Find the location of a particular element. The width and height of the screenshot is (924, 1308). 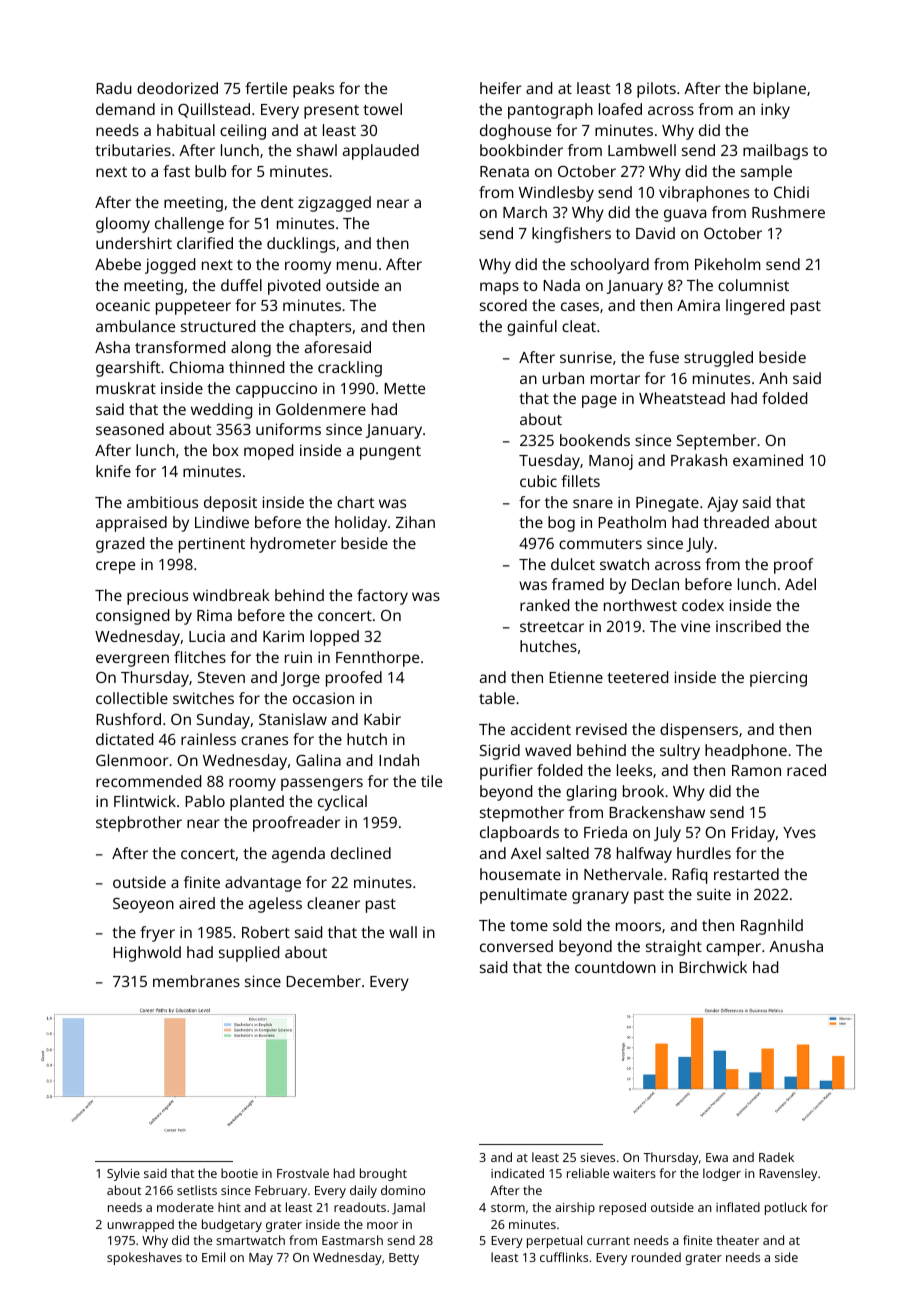

mailbags is located at coordinates (775, 152).
